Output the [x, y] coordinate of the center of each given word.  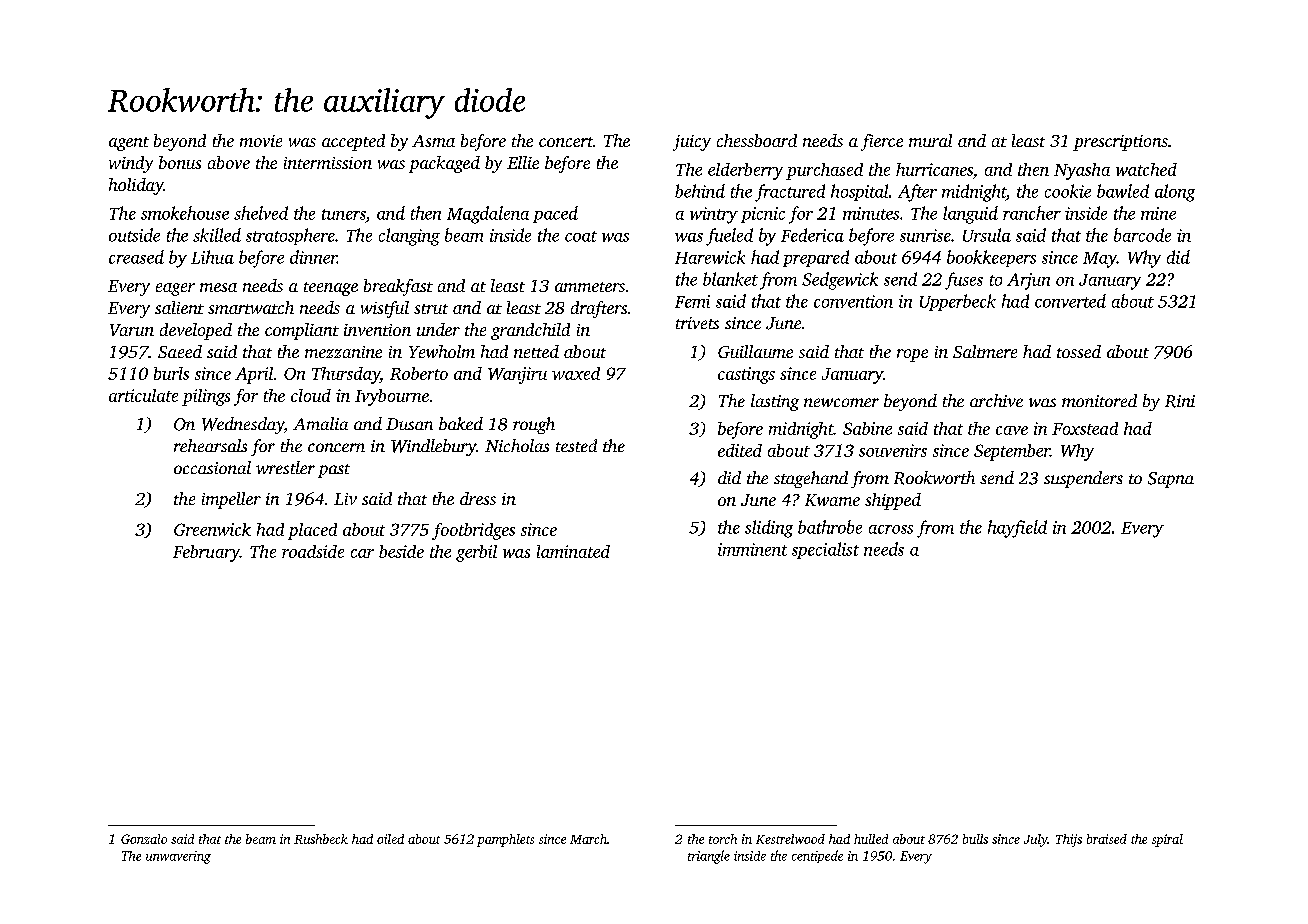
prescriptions [1120, 143]
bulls [975, 839]
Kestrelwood [790, 839]
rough [534, 425]
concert [566, 142]
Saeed [180, 351]
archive [996, 400]
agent [129, 144]
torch [723, 839]
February [206, 553]
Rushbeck [321, 839]
